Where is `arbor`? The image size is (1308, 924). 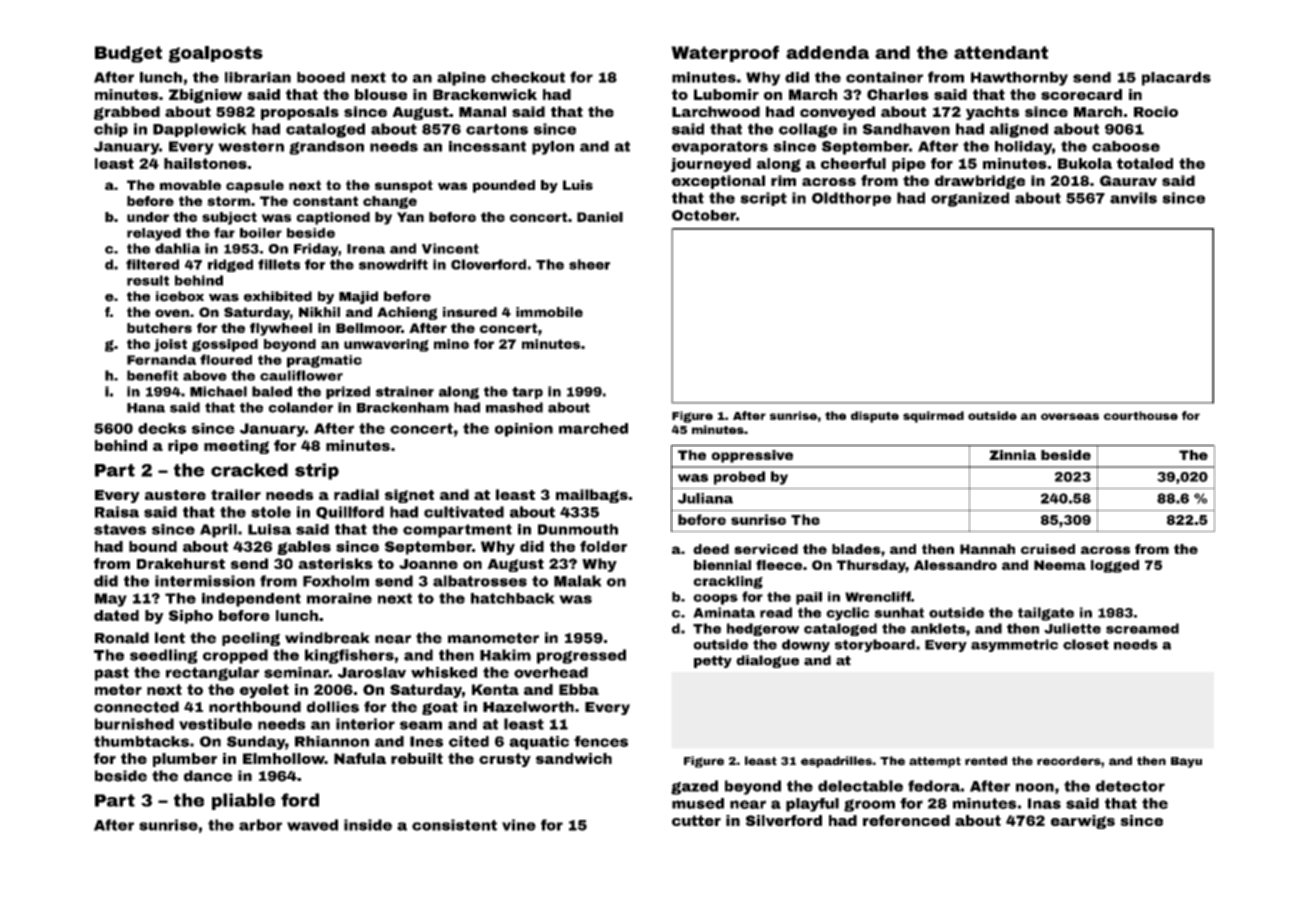
arbor is located at coordinates (260, 825).
